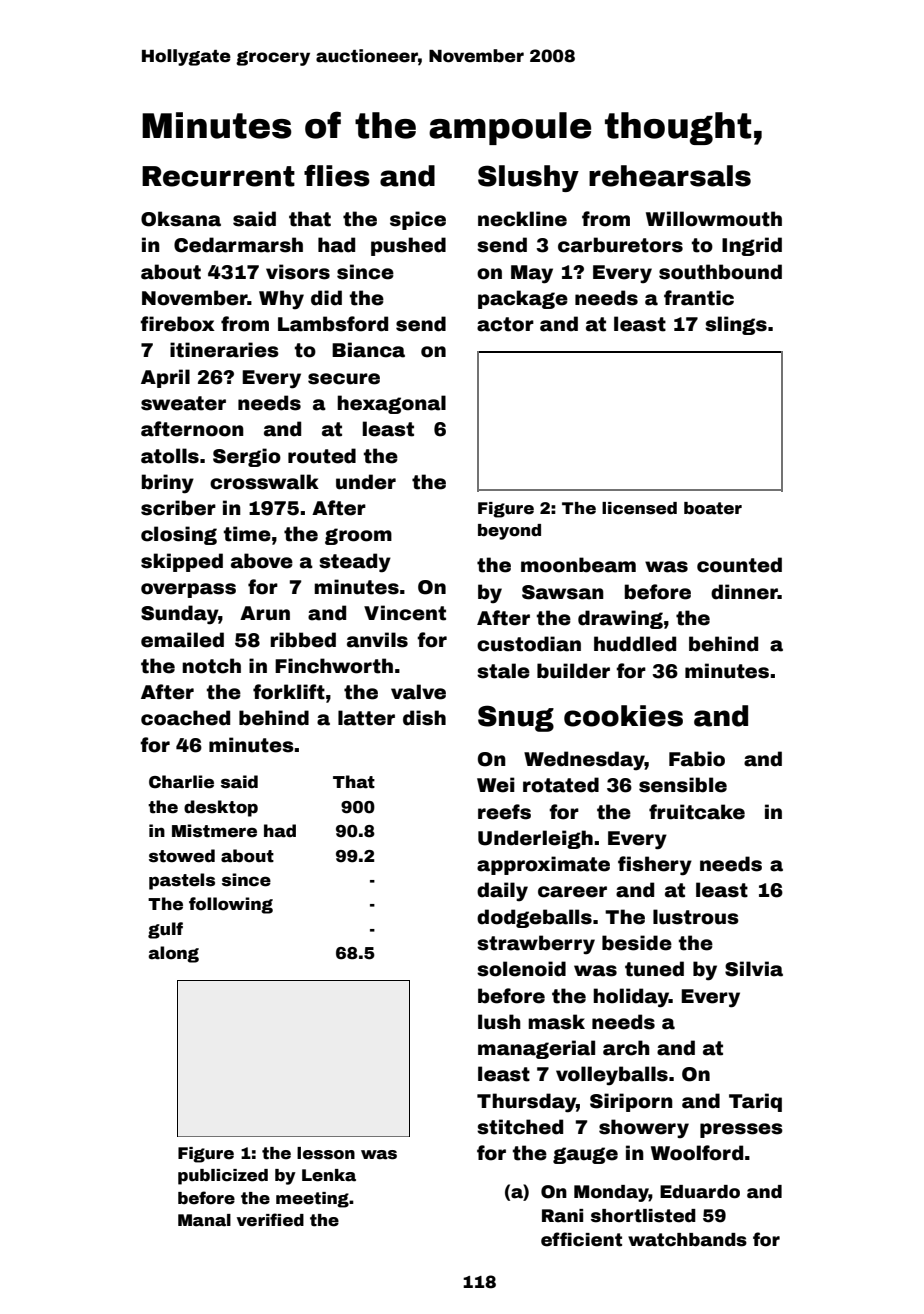 The height and width of the page is (1314, 924). I want to click on rehearsals, so click(670, 176).
